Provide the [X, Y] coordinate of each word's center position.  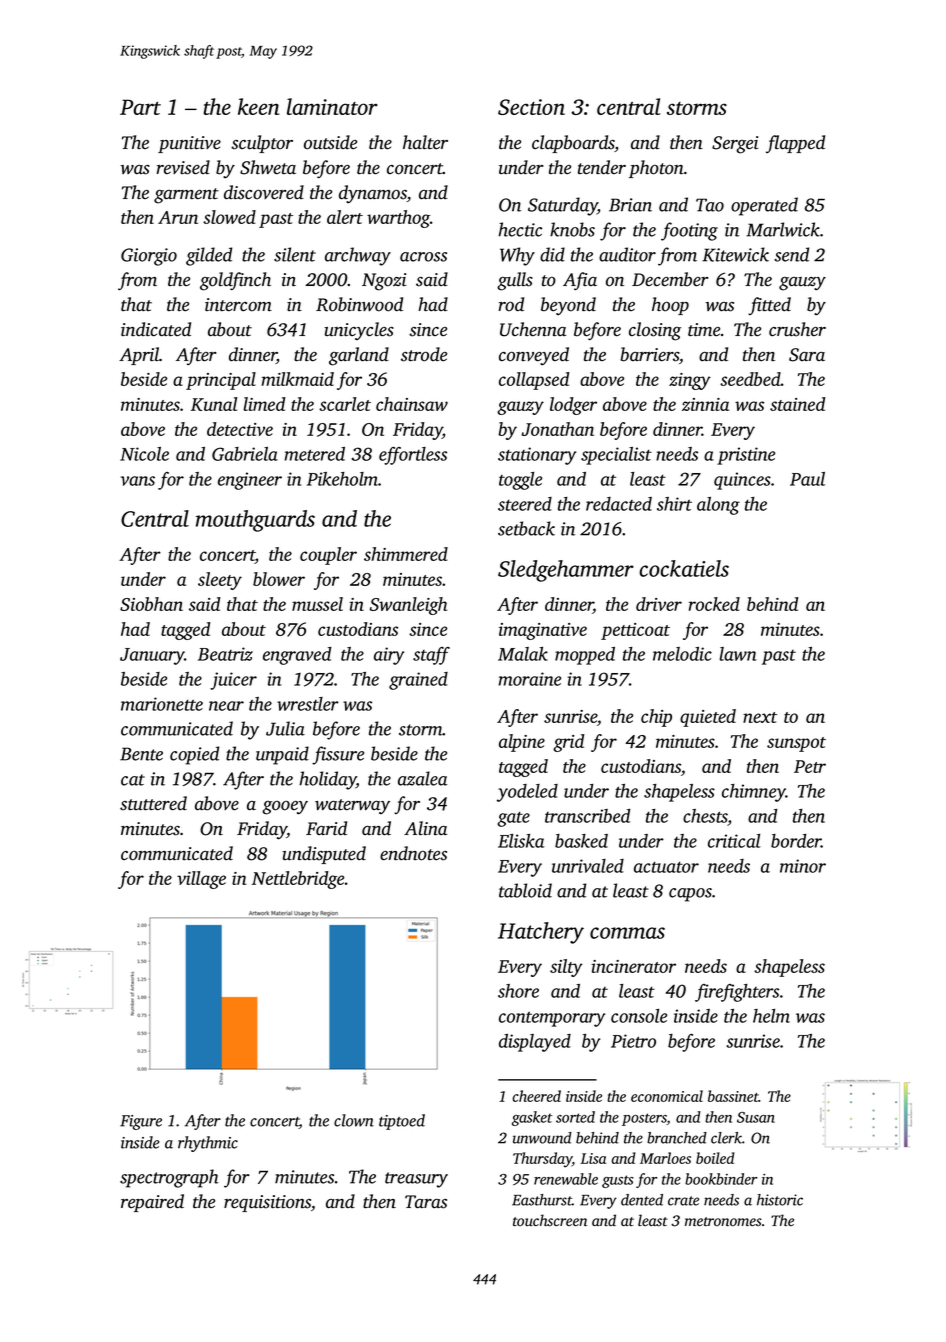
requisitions [267, 1203]
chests [705, 816]
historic [780, 1200]
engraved [297, 656]
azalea [423, 778]
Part [140, 107]
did [552, 254]
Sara [807, 355]
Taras [426, 1202]
